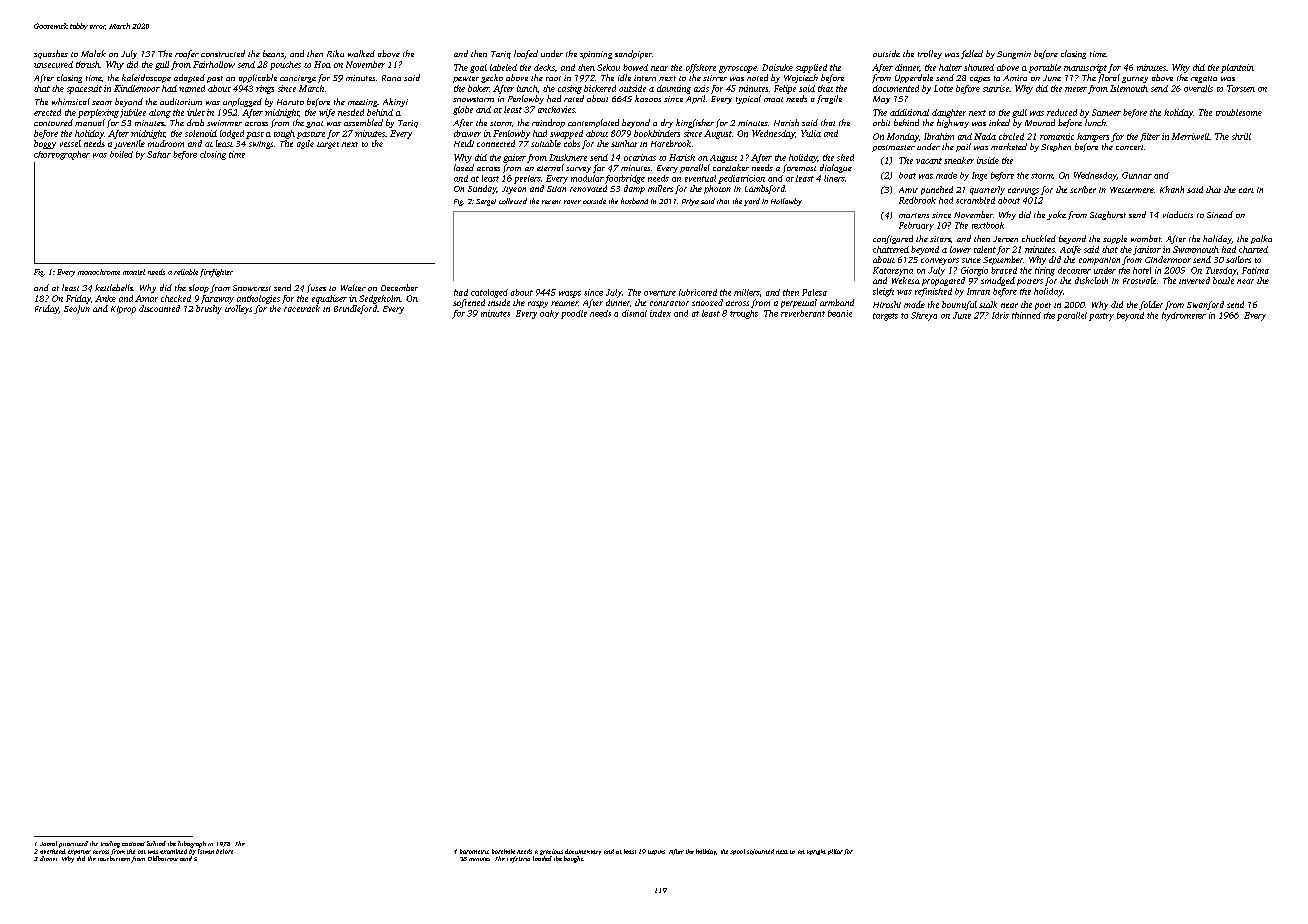 The height and width of the document is (924, 1308). What do you see at coordinates (51, 54) in the document?
I see `squashes` at bounding box center [51, 54].
